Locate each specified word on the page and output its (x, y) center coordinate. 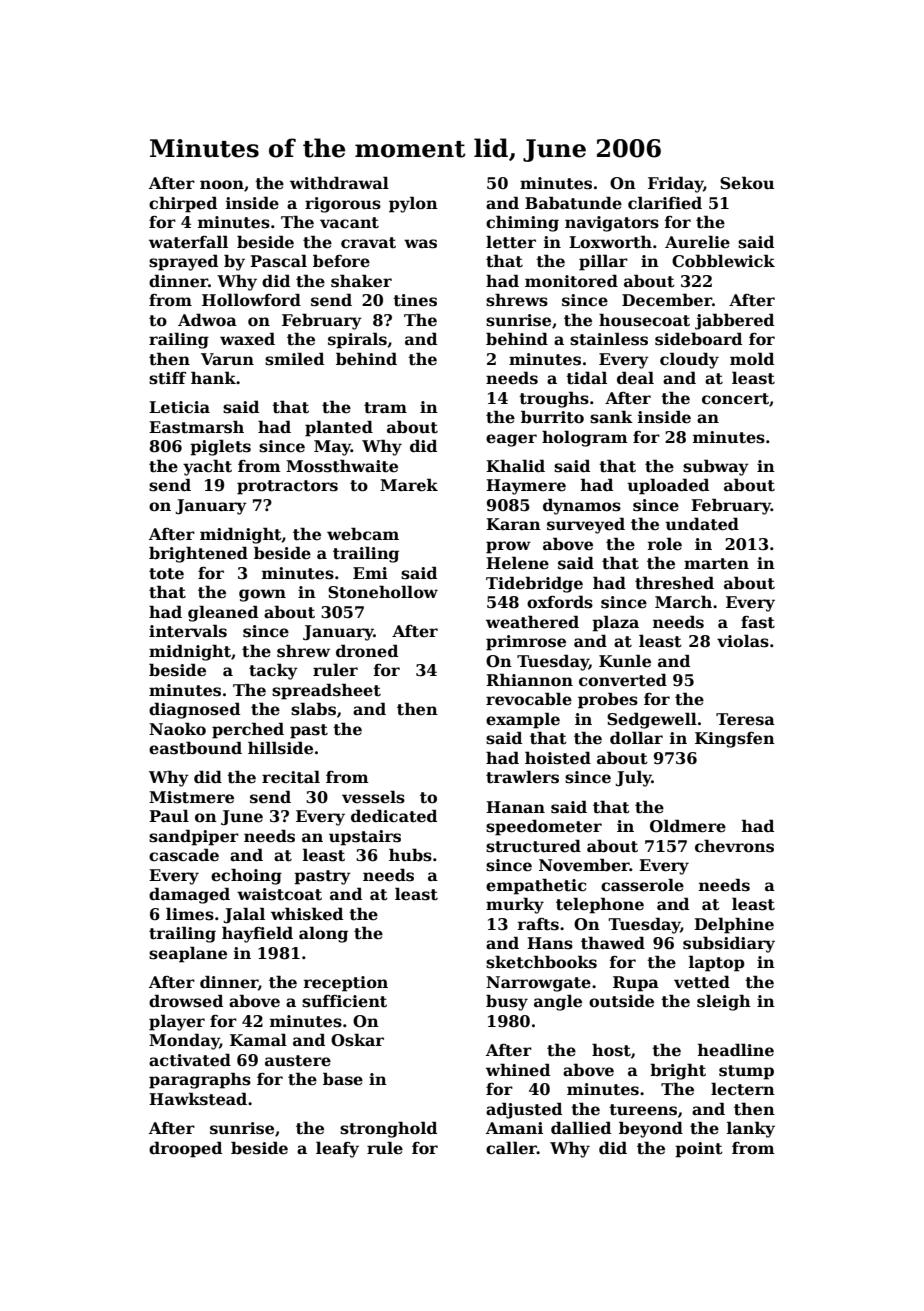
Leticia (179, 407)
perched (248, 730)
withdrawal (339, 183)
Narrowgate (538, 984)
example (523, 720)
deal (635, 378)
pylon (413, 204)
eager (511, 440)
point (699, 1150)
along (323, 934)
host (611, 1050)
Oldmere (688, 826)
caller (511, 1148)
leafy (337, 1149)
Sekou (747, 183)
